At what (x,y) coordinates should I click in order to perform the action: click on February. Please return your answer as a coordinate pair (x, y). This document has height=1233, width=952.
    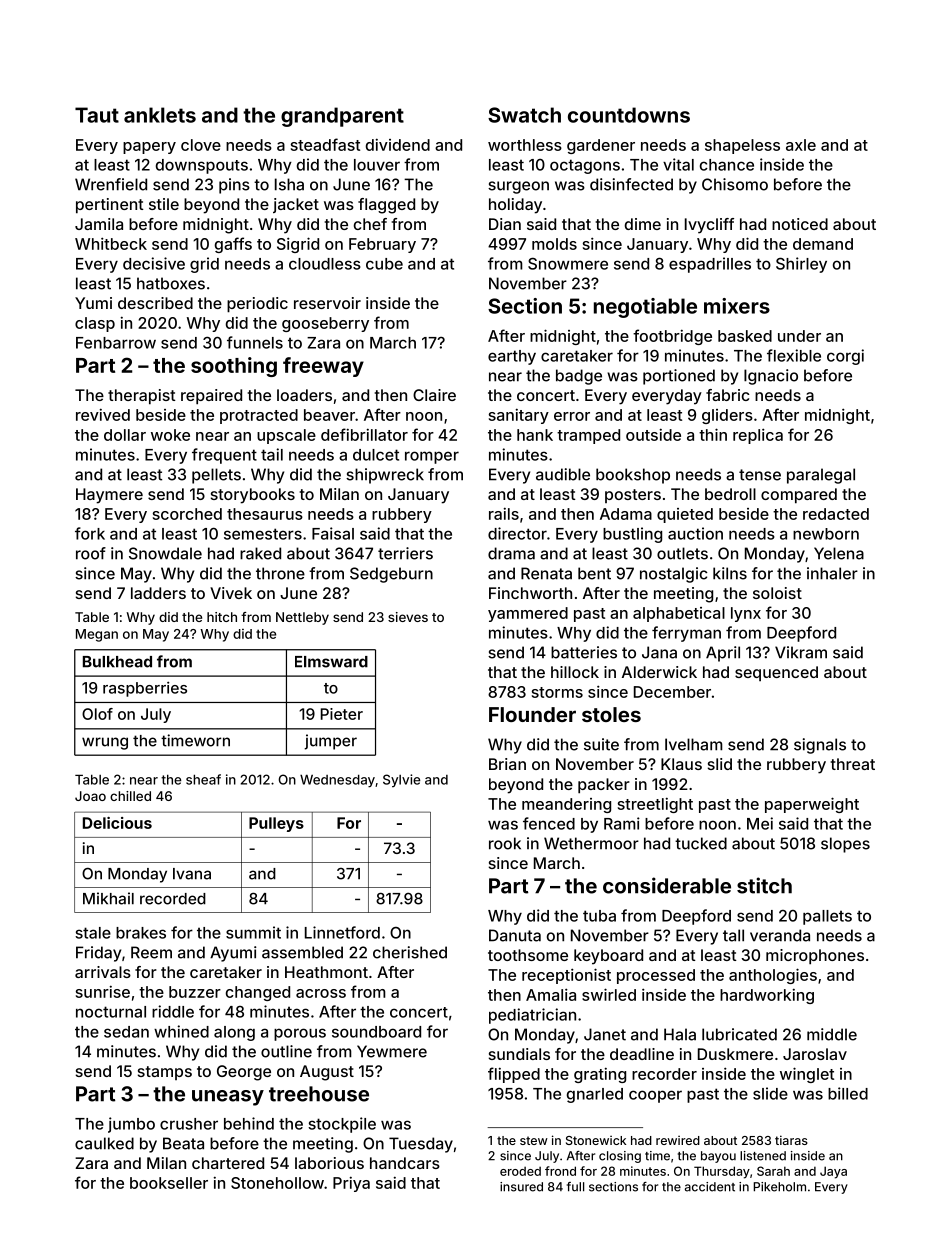
    Looking at the image, I should click on (382, 245).
